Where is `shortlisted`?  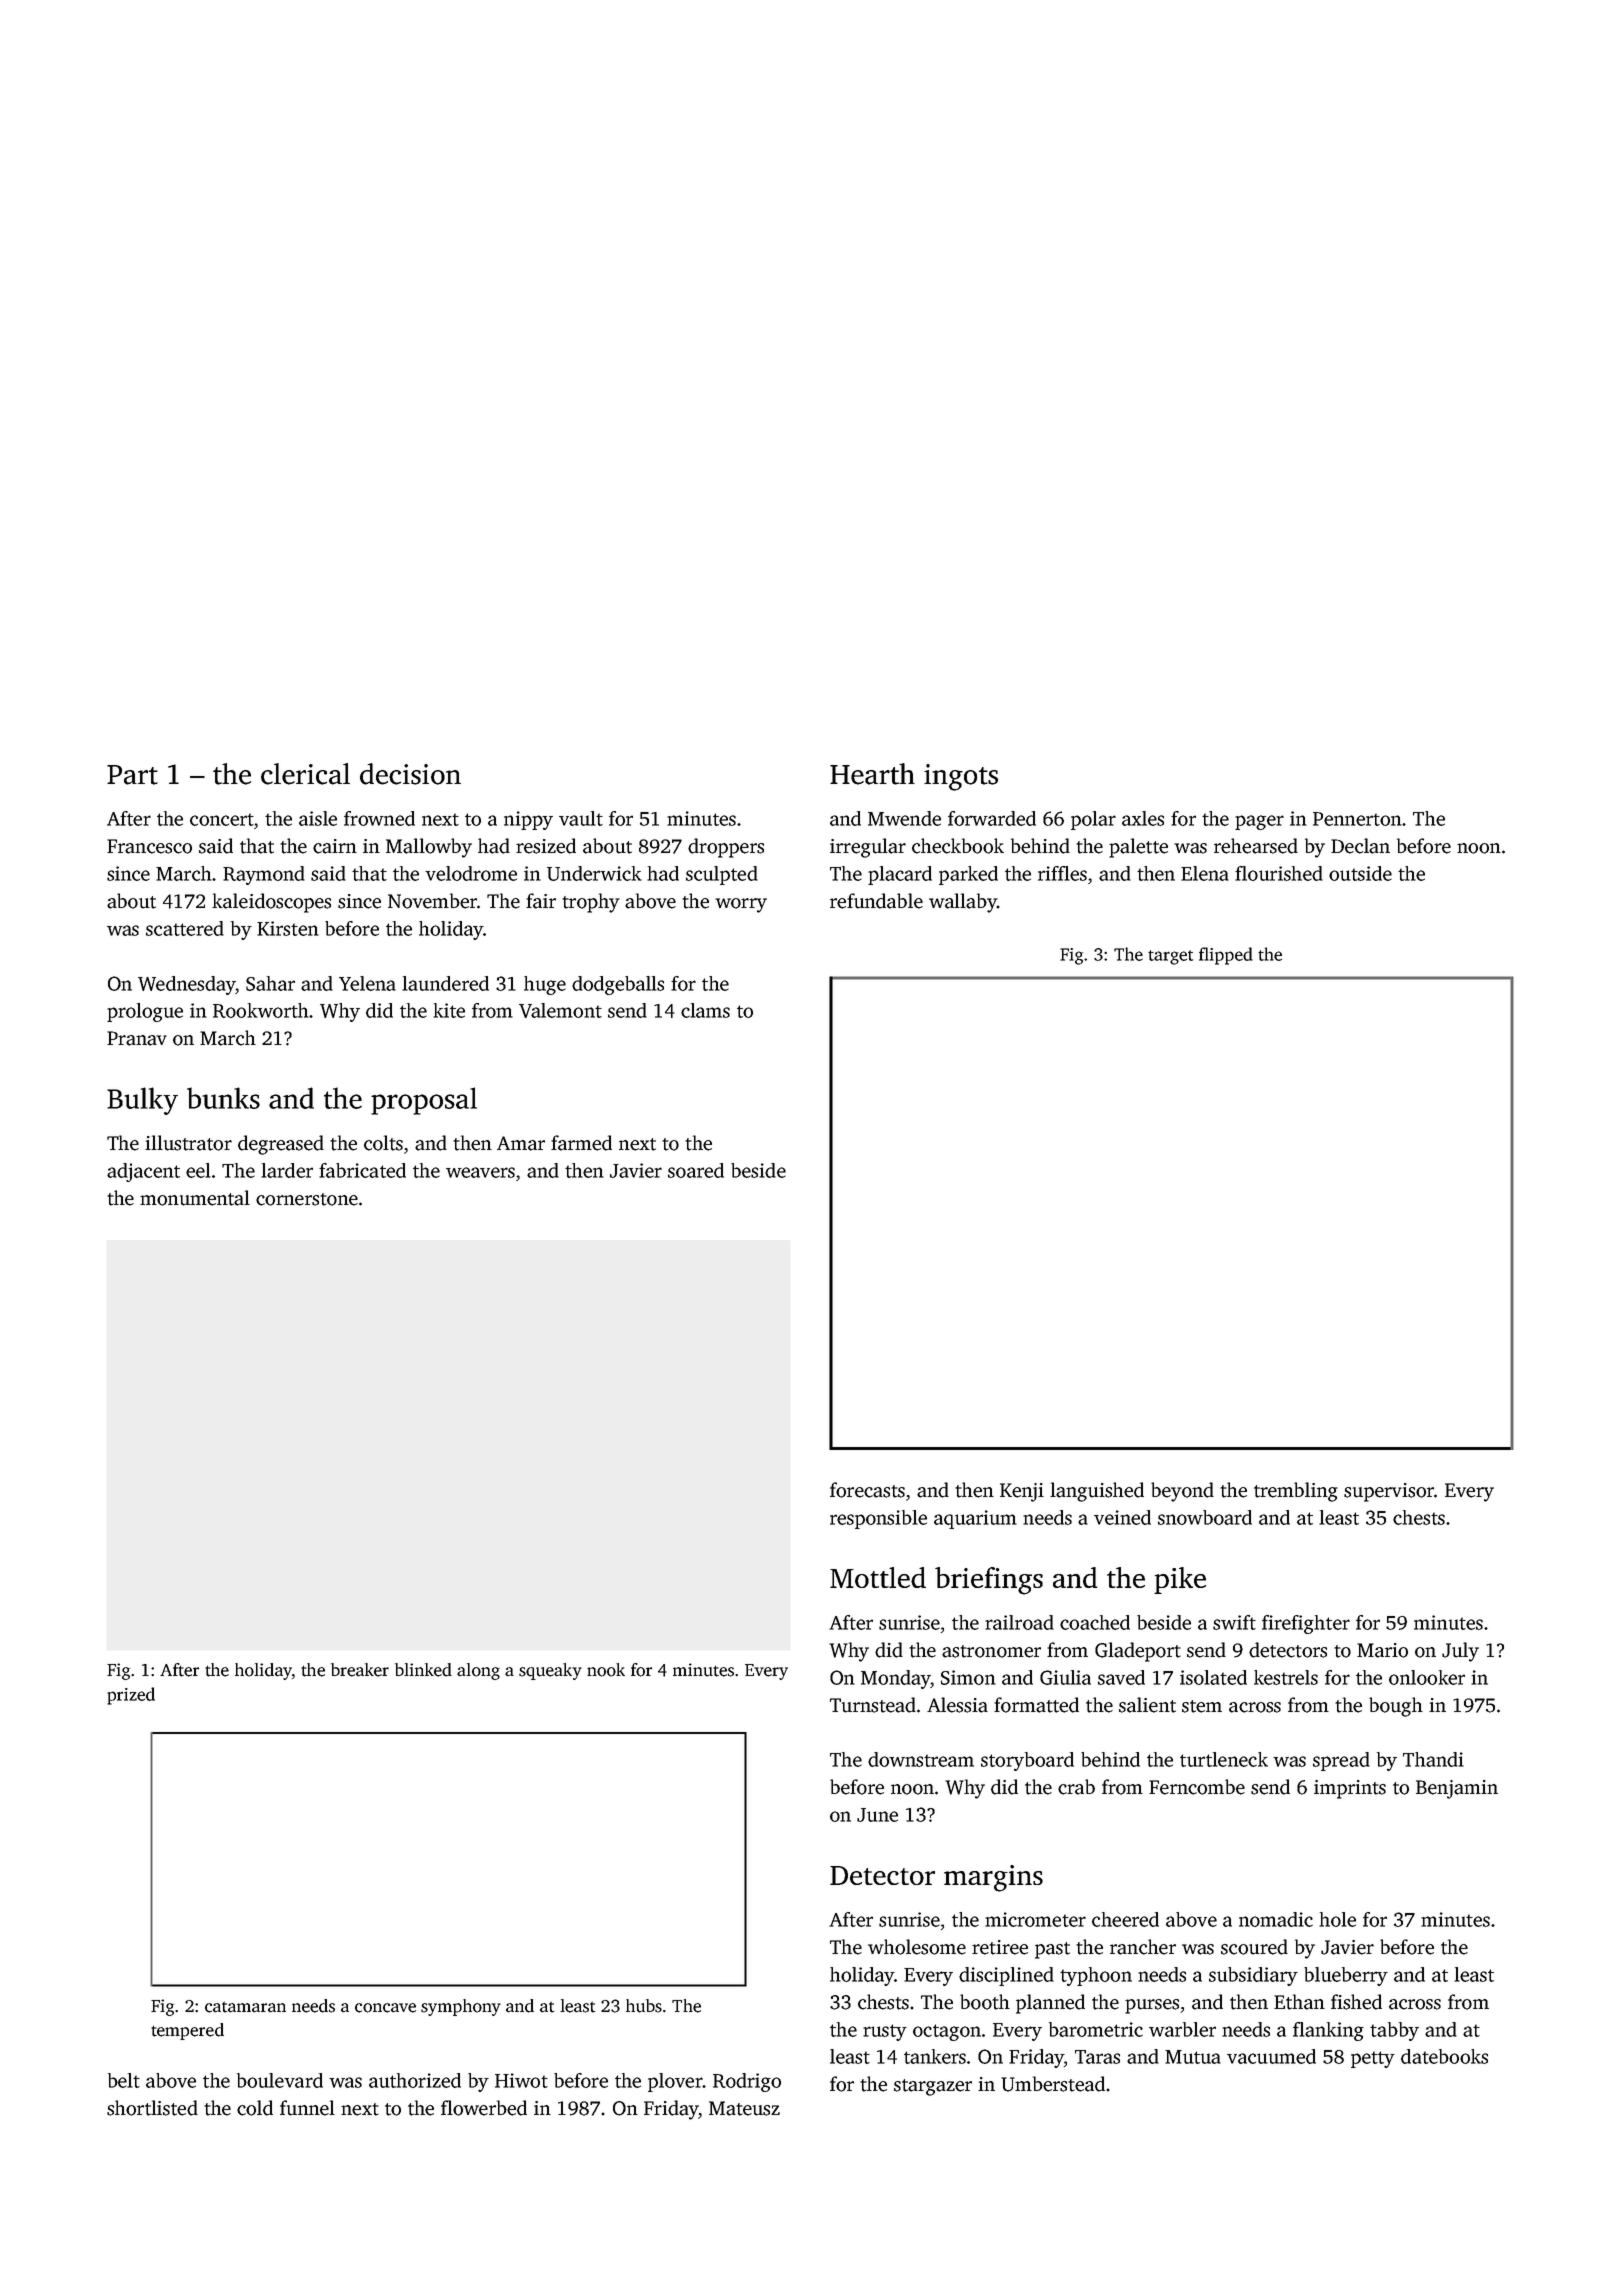
shortlisted is located at coordinates (152, 2108).
